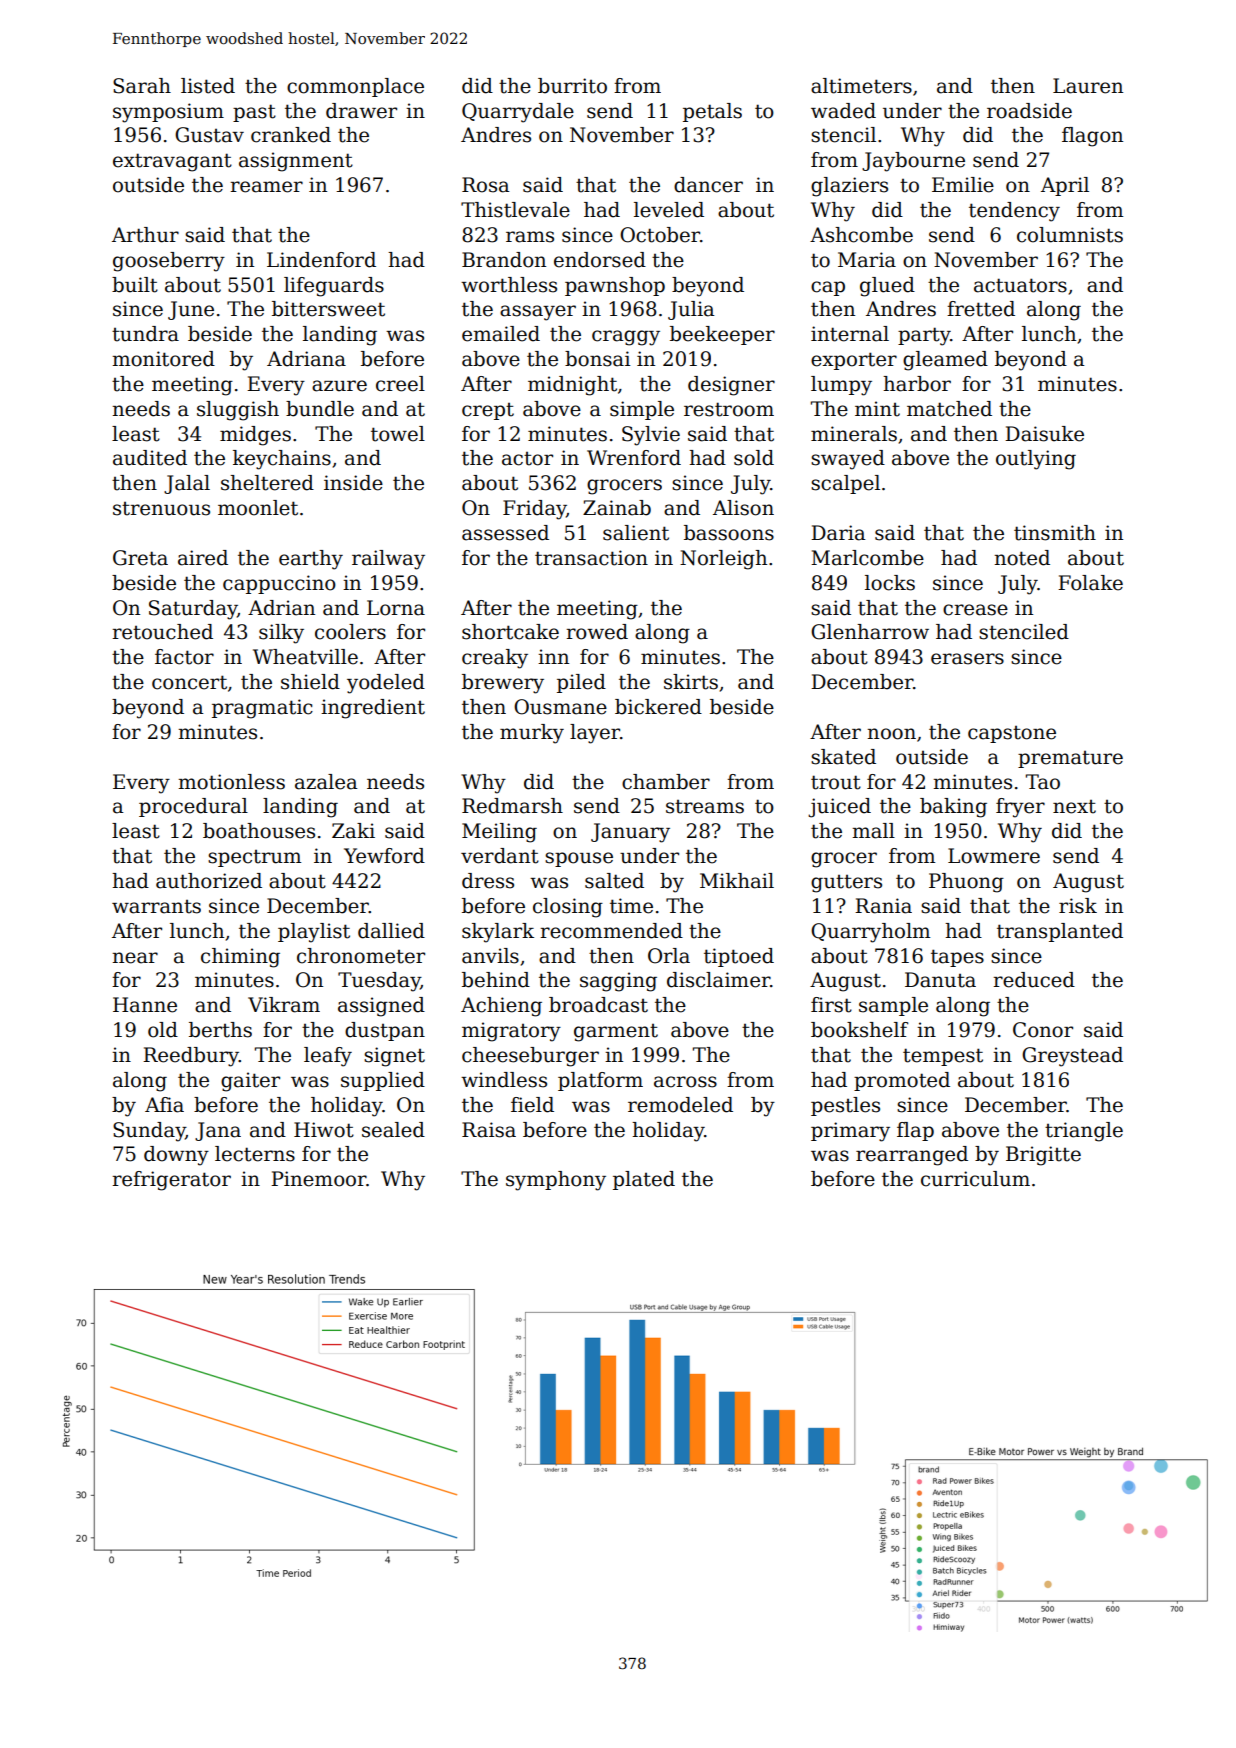 The image size is (1236, 1748). What do you see at coordinates (841, 386) in the screenshot?
I see `lumpy` at bounding box center [841, 386].
